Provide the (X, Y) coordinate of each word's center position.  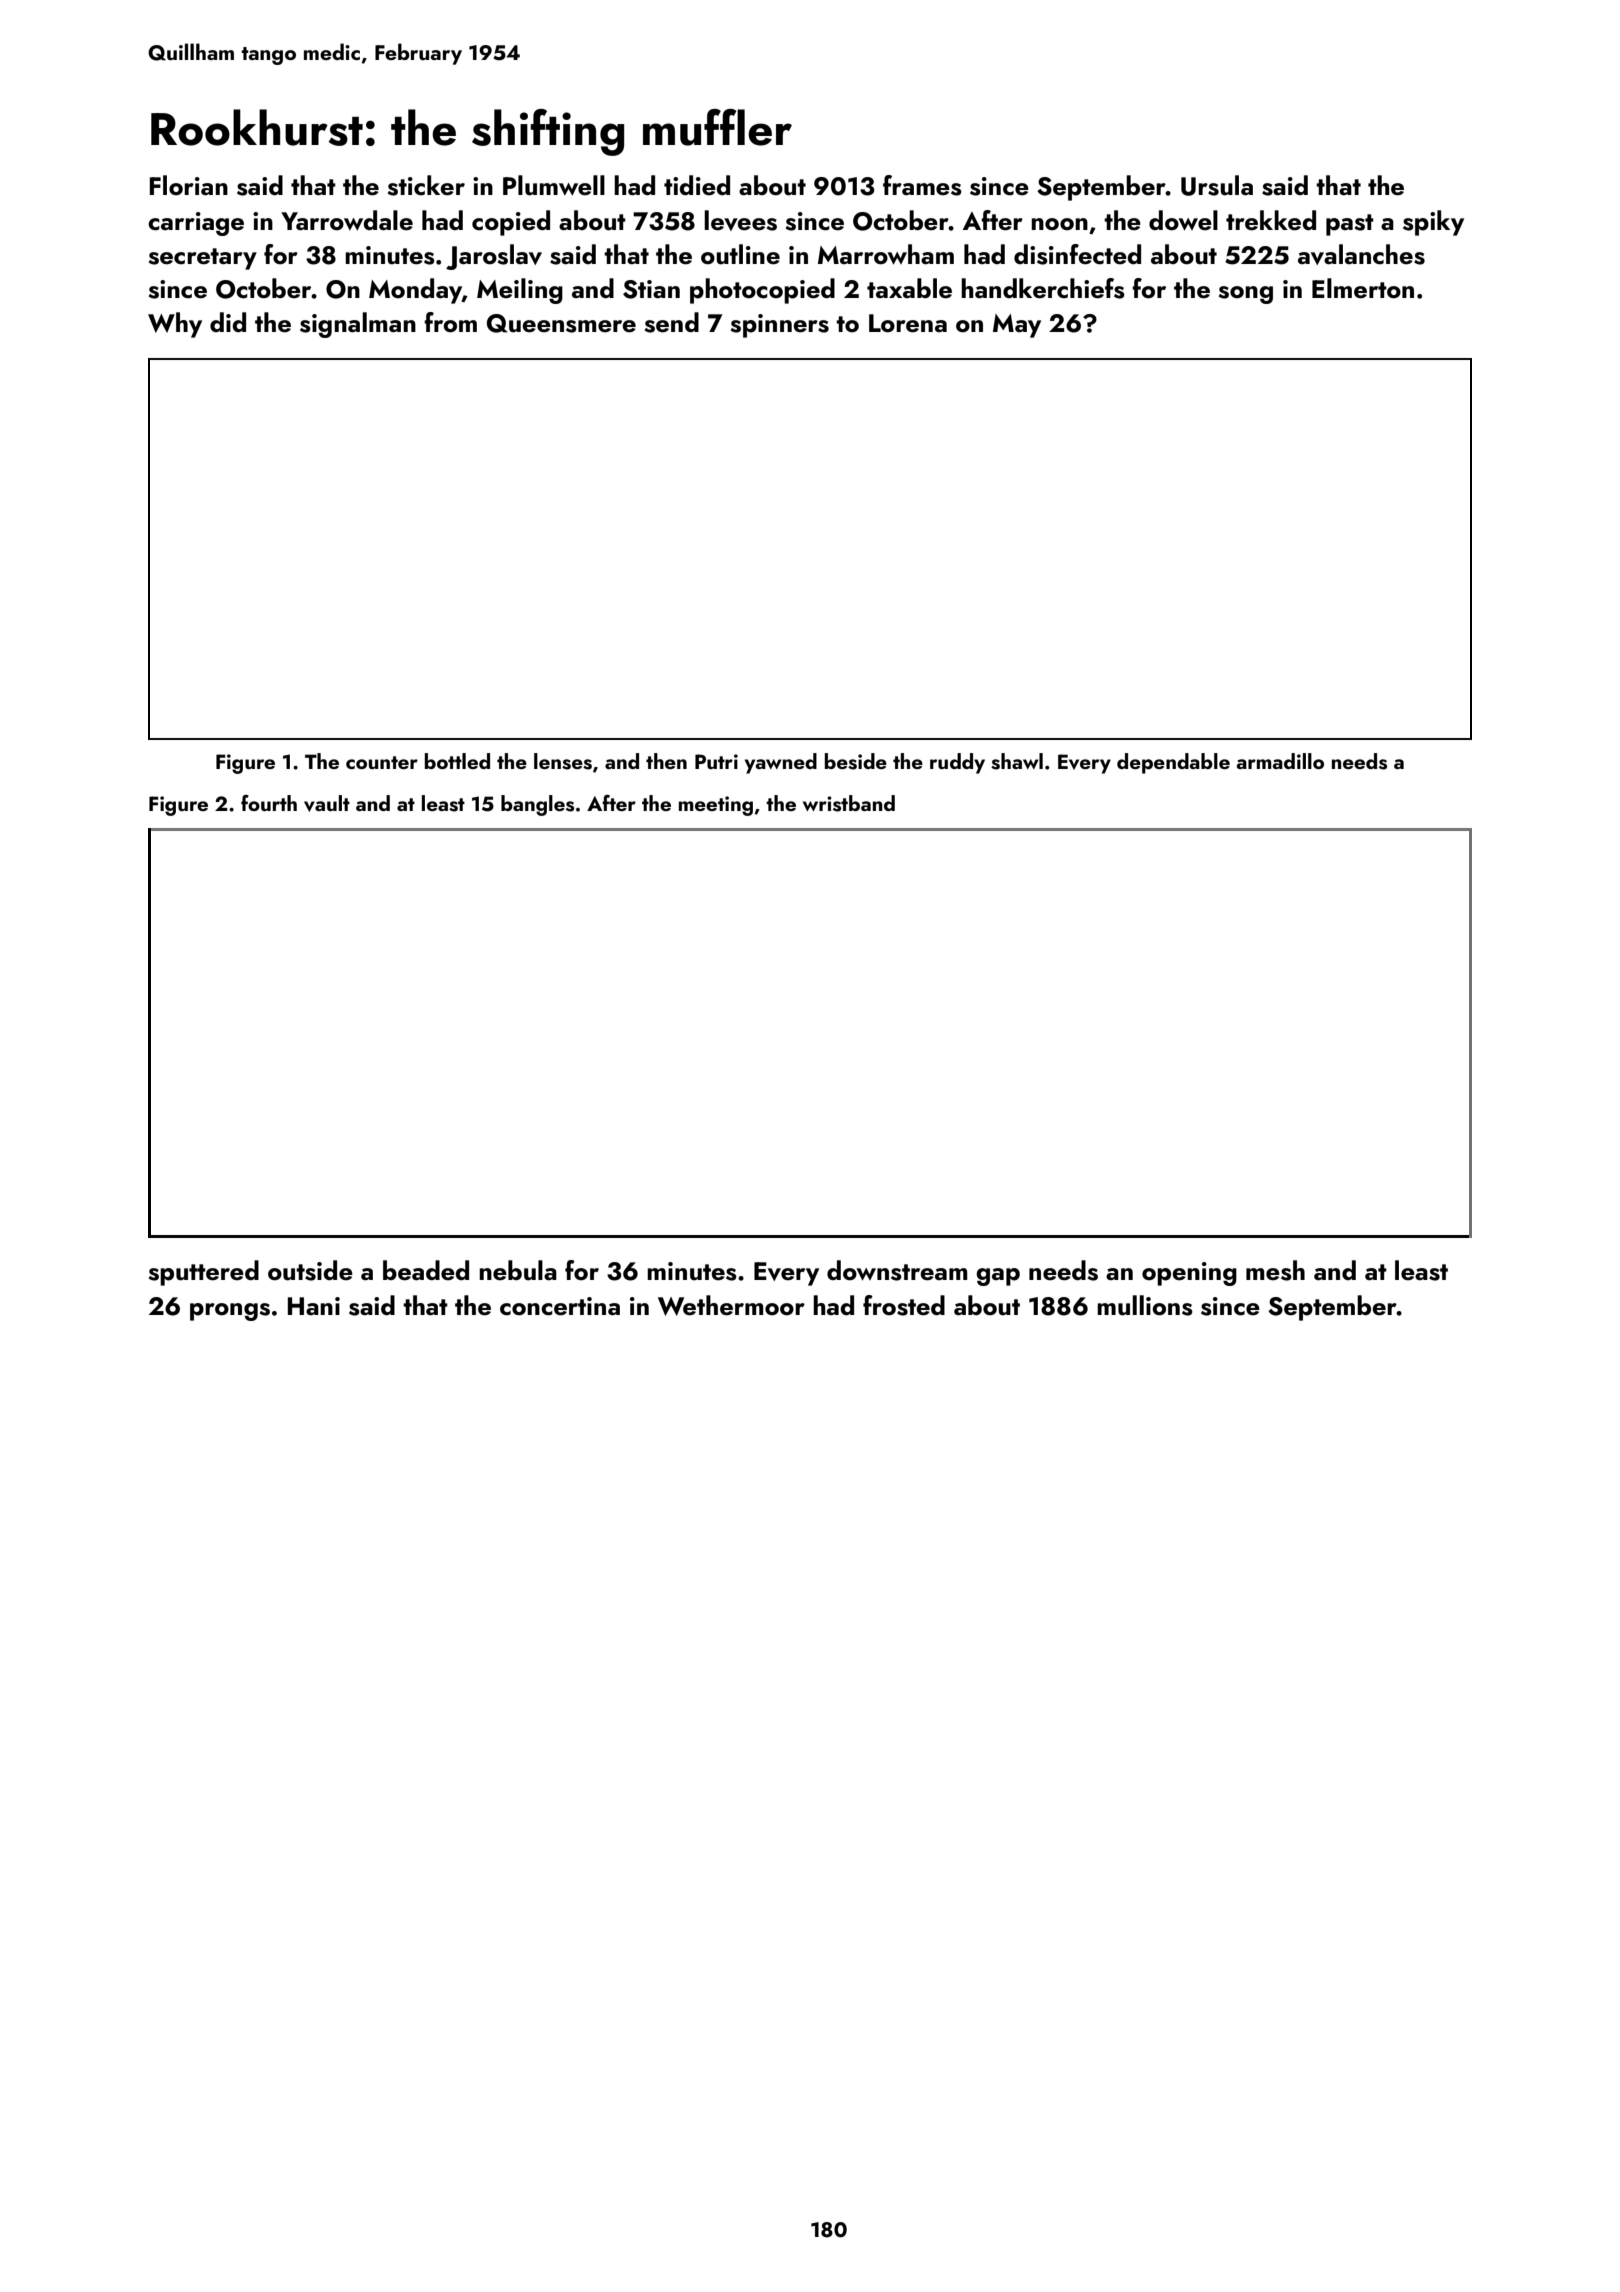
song (1245, 295)
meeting (716, 806)
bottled (457, 761)
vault (327, 803)
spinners (779, 326)
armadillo (1280, 761)
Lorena (908, 323)
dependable (1173, 763)
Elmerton (1363, 288)
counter (382, 762)
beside (856, 761)
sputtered (203, 1273)
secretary (202, 259)
